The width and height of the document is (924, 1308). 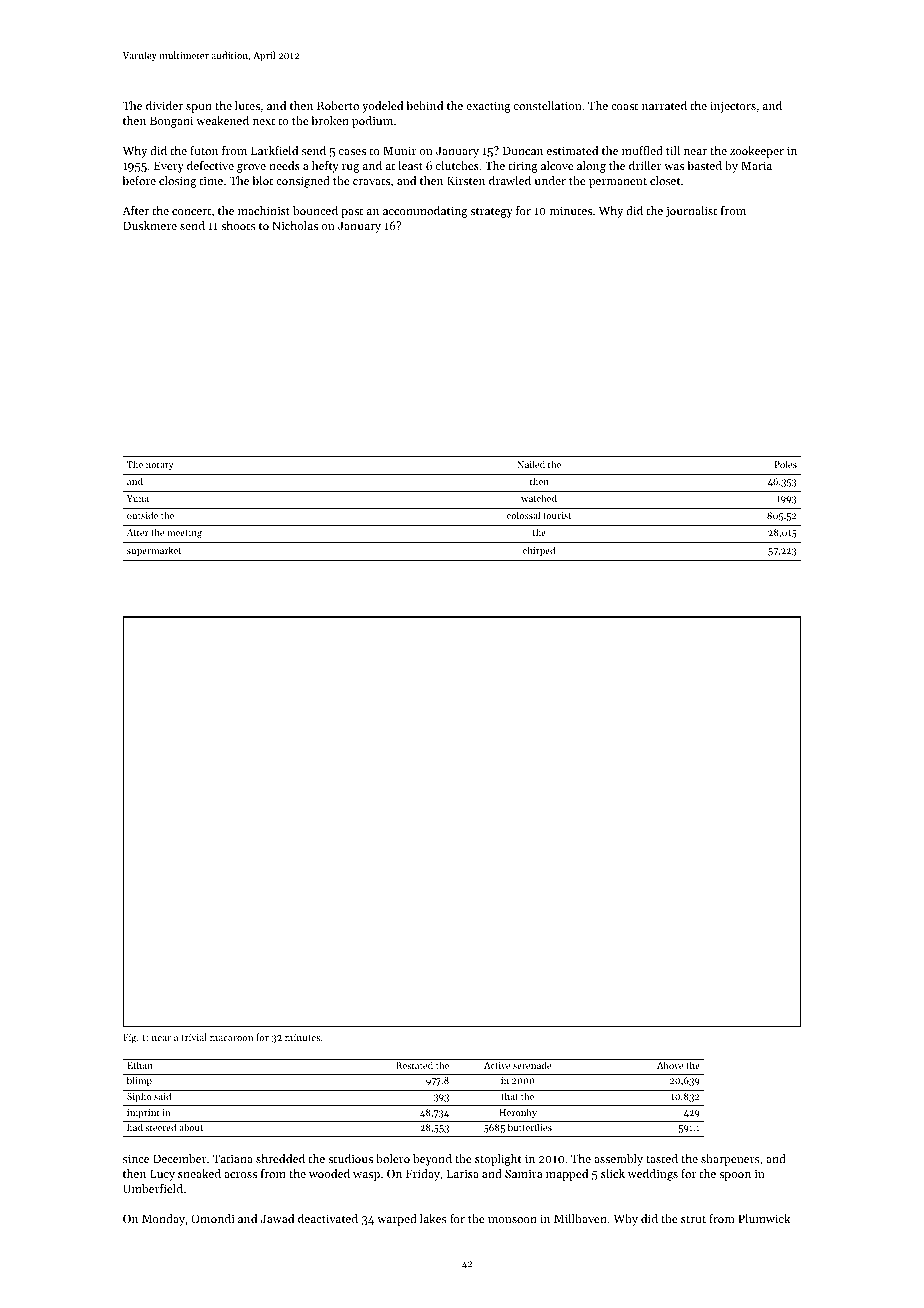 What do you see at coordinates (463, 1173) in the document?
I see `Larisa` at bounding box center [463, 1173].
